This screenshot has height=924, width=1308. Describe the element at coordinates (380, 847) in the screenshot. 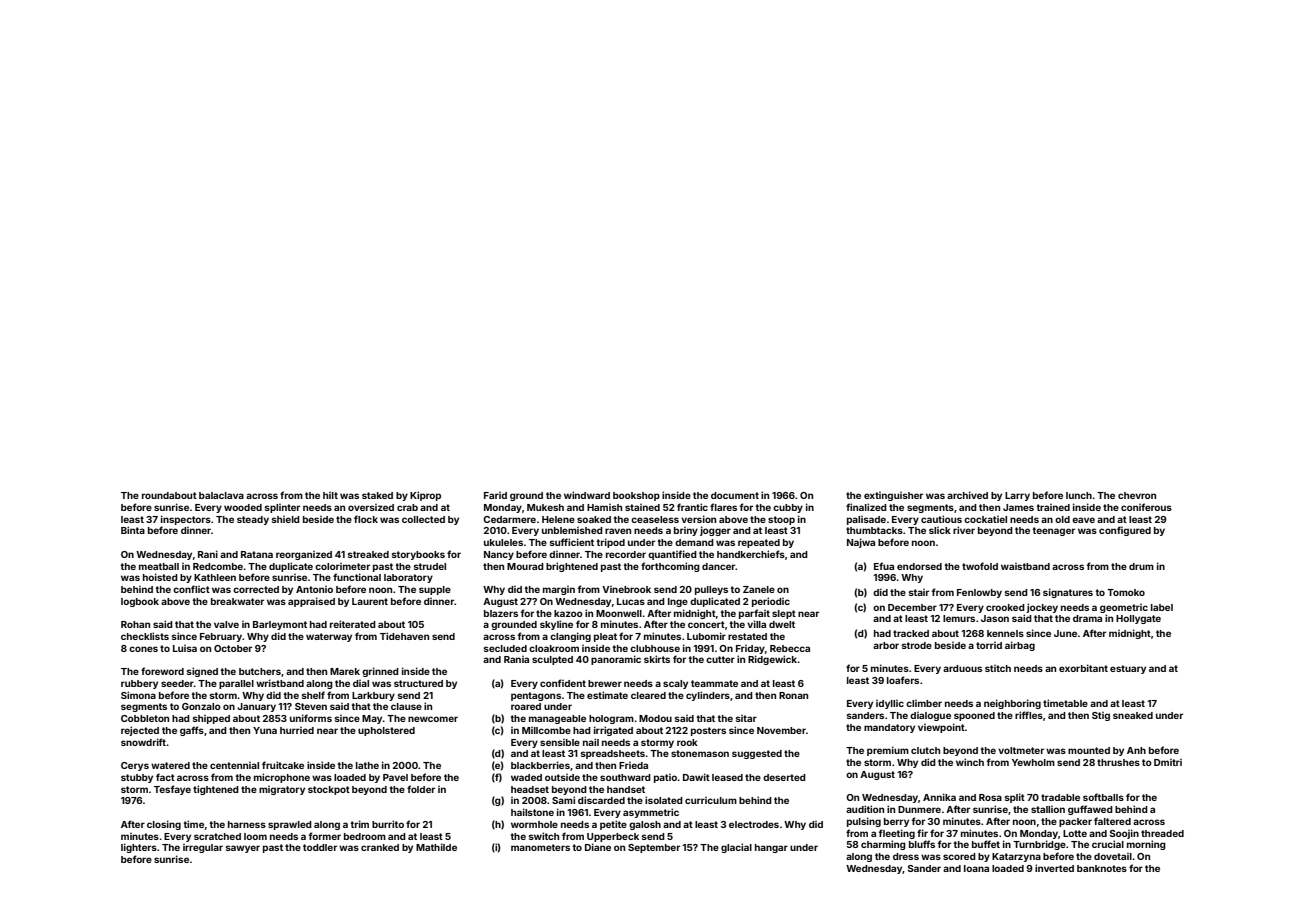

I see `cranked` at that location.
